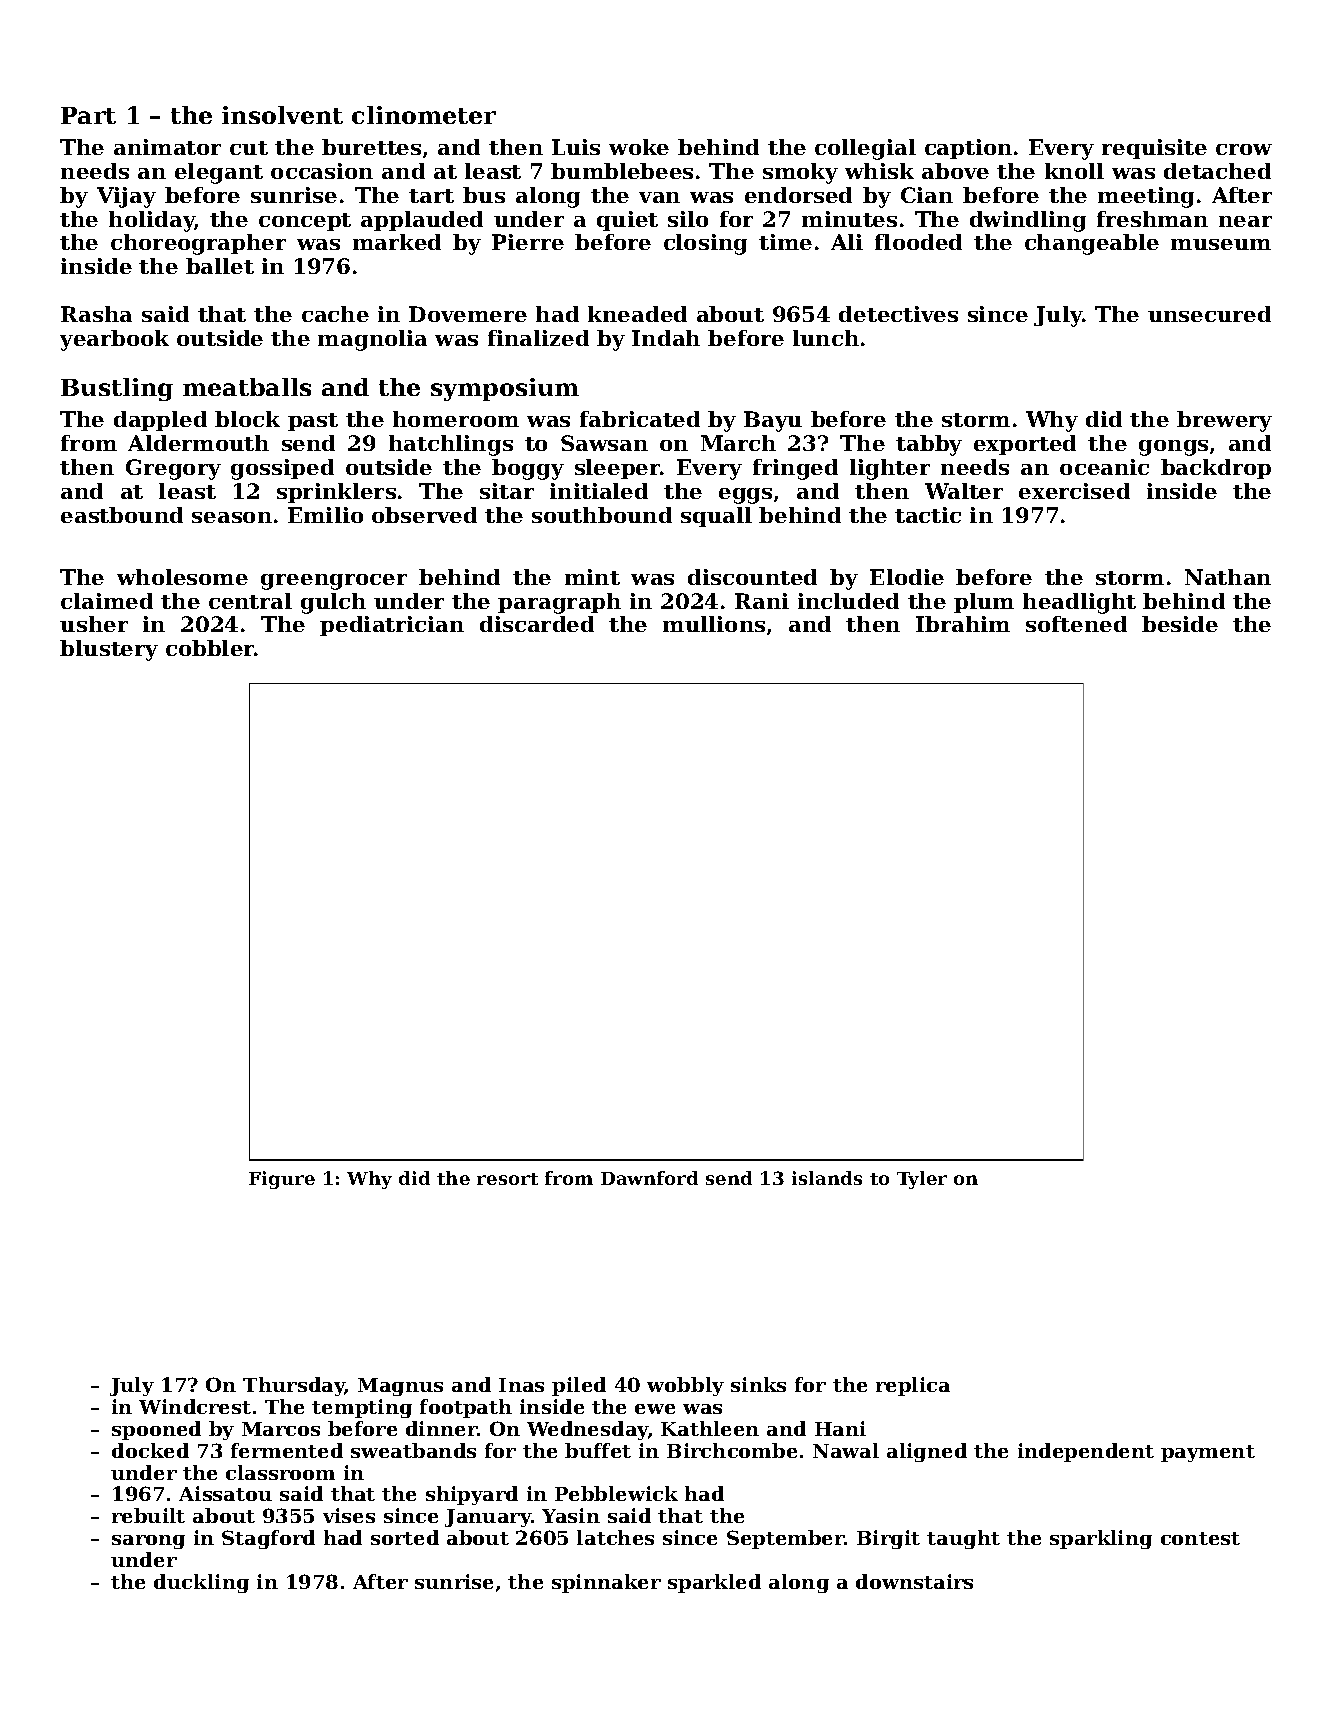 The width and height of the page is (1333, 1726). What do you see at coordinates (928, 515) in the page?
I see `tactic` at bounding box center [928, 515].
